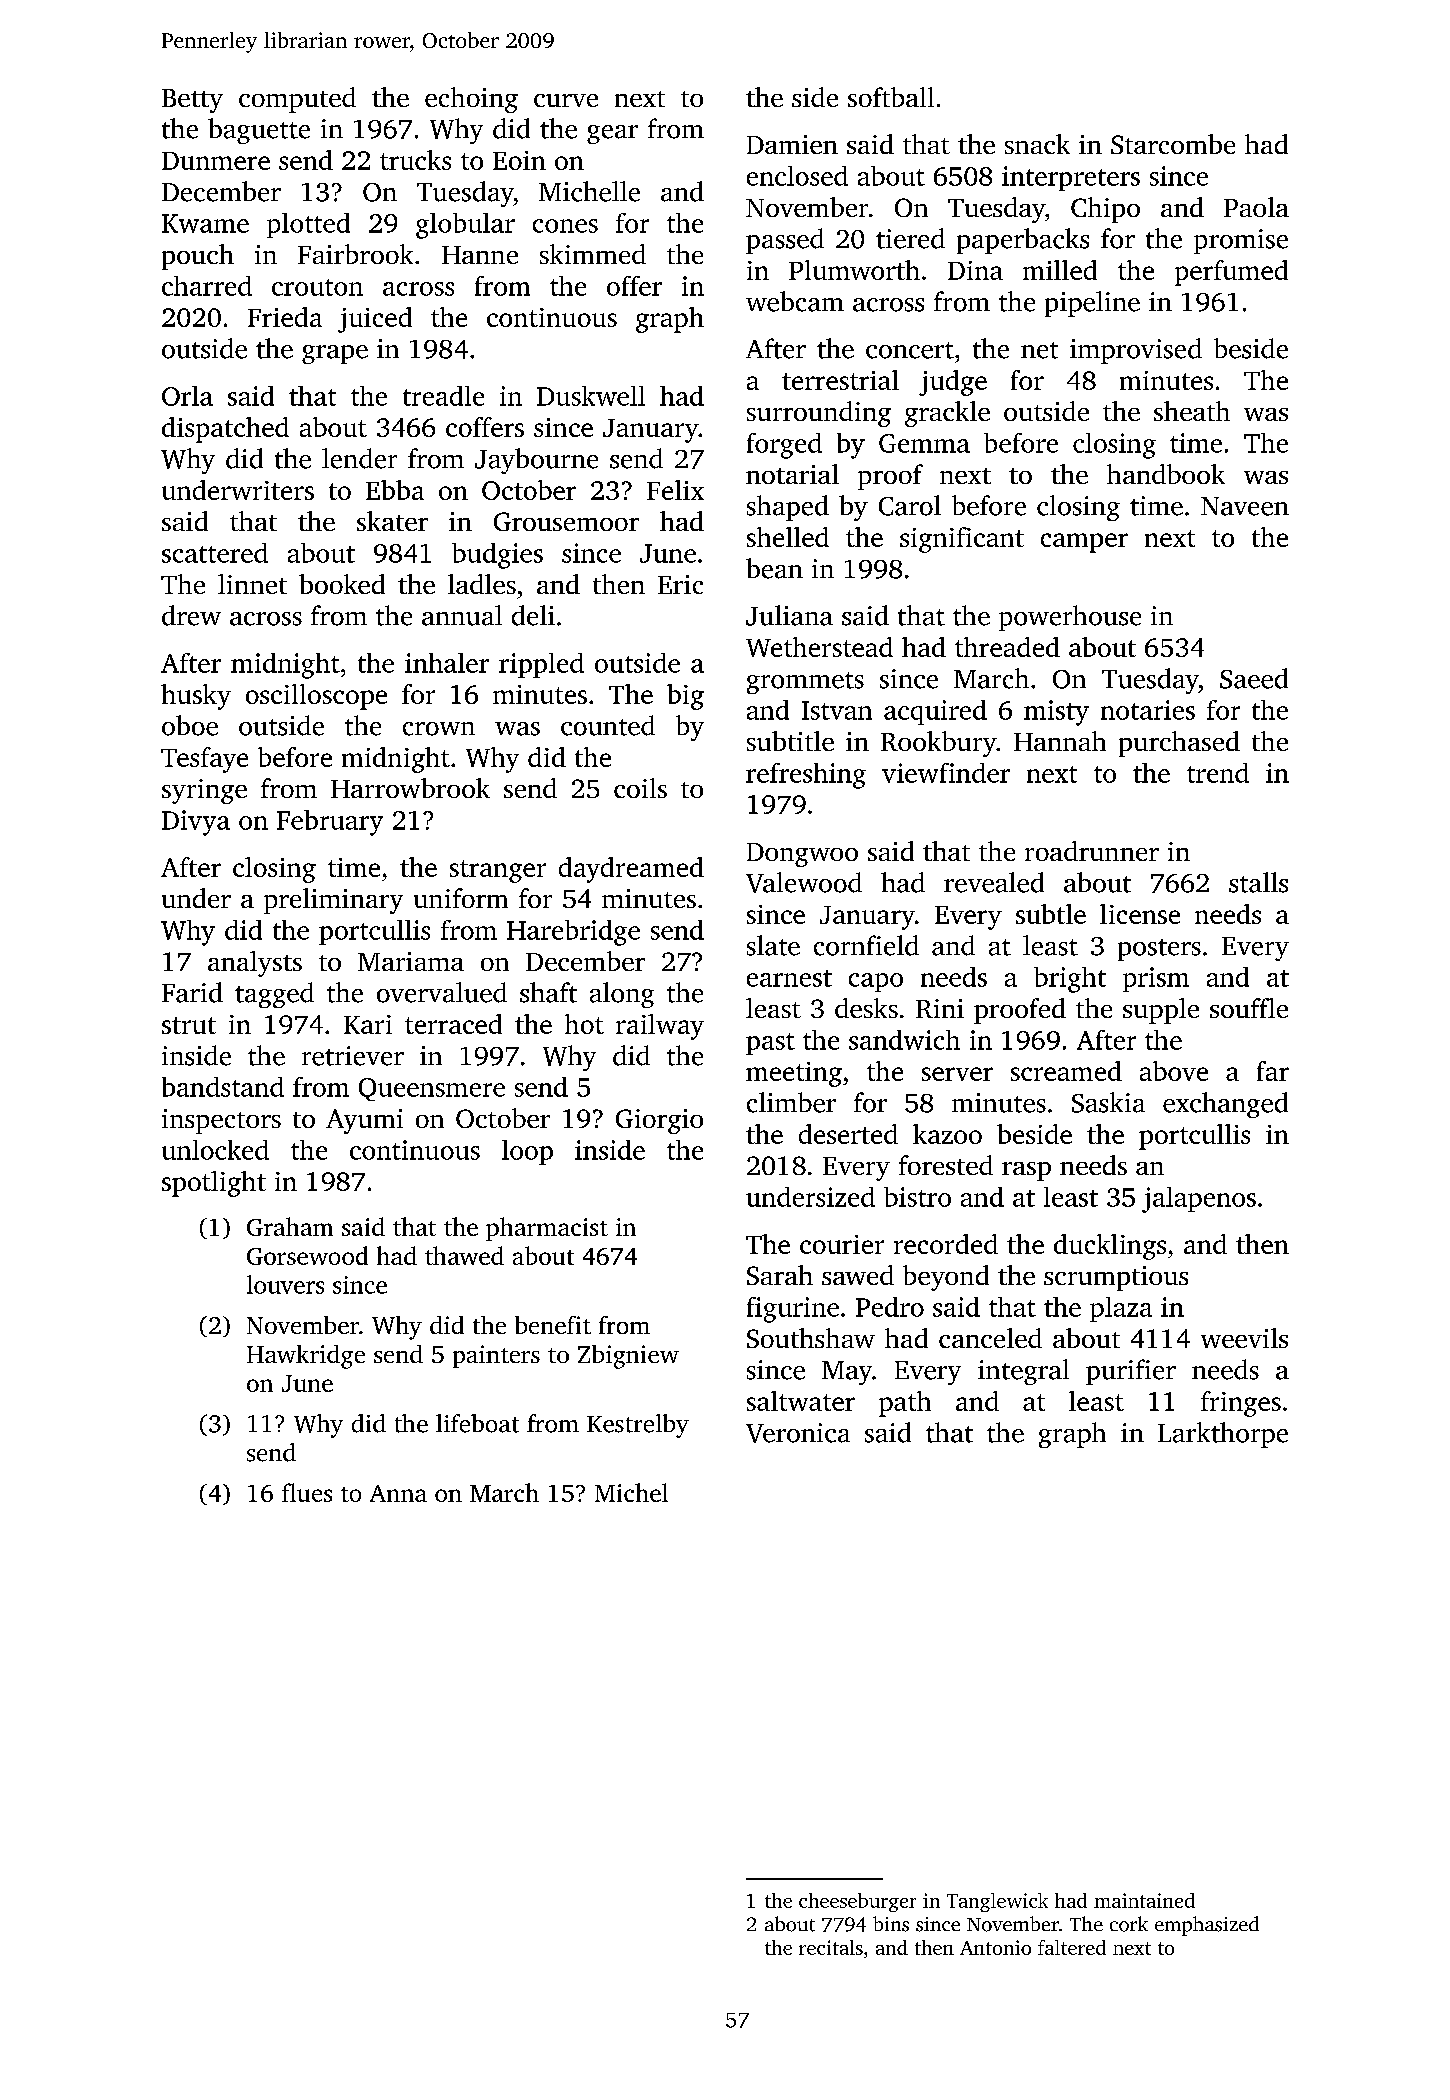 The width and height of the screenshot is (1450, 2100). What do you see at coordinates (1023, 241) in the screenshot?
I see `paperbacks` at bounding box center [1023, 241].
